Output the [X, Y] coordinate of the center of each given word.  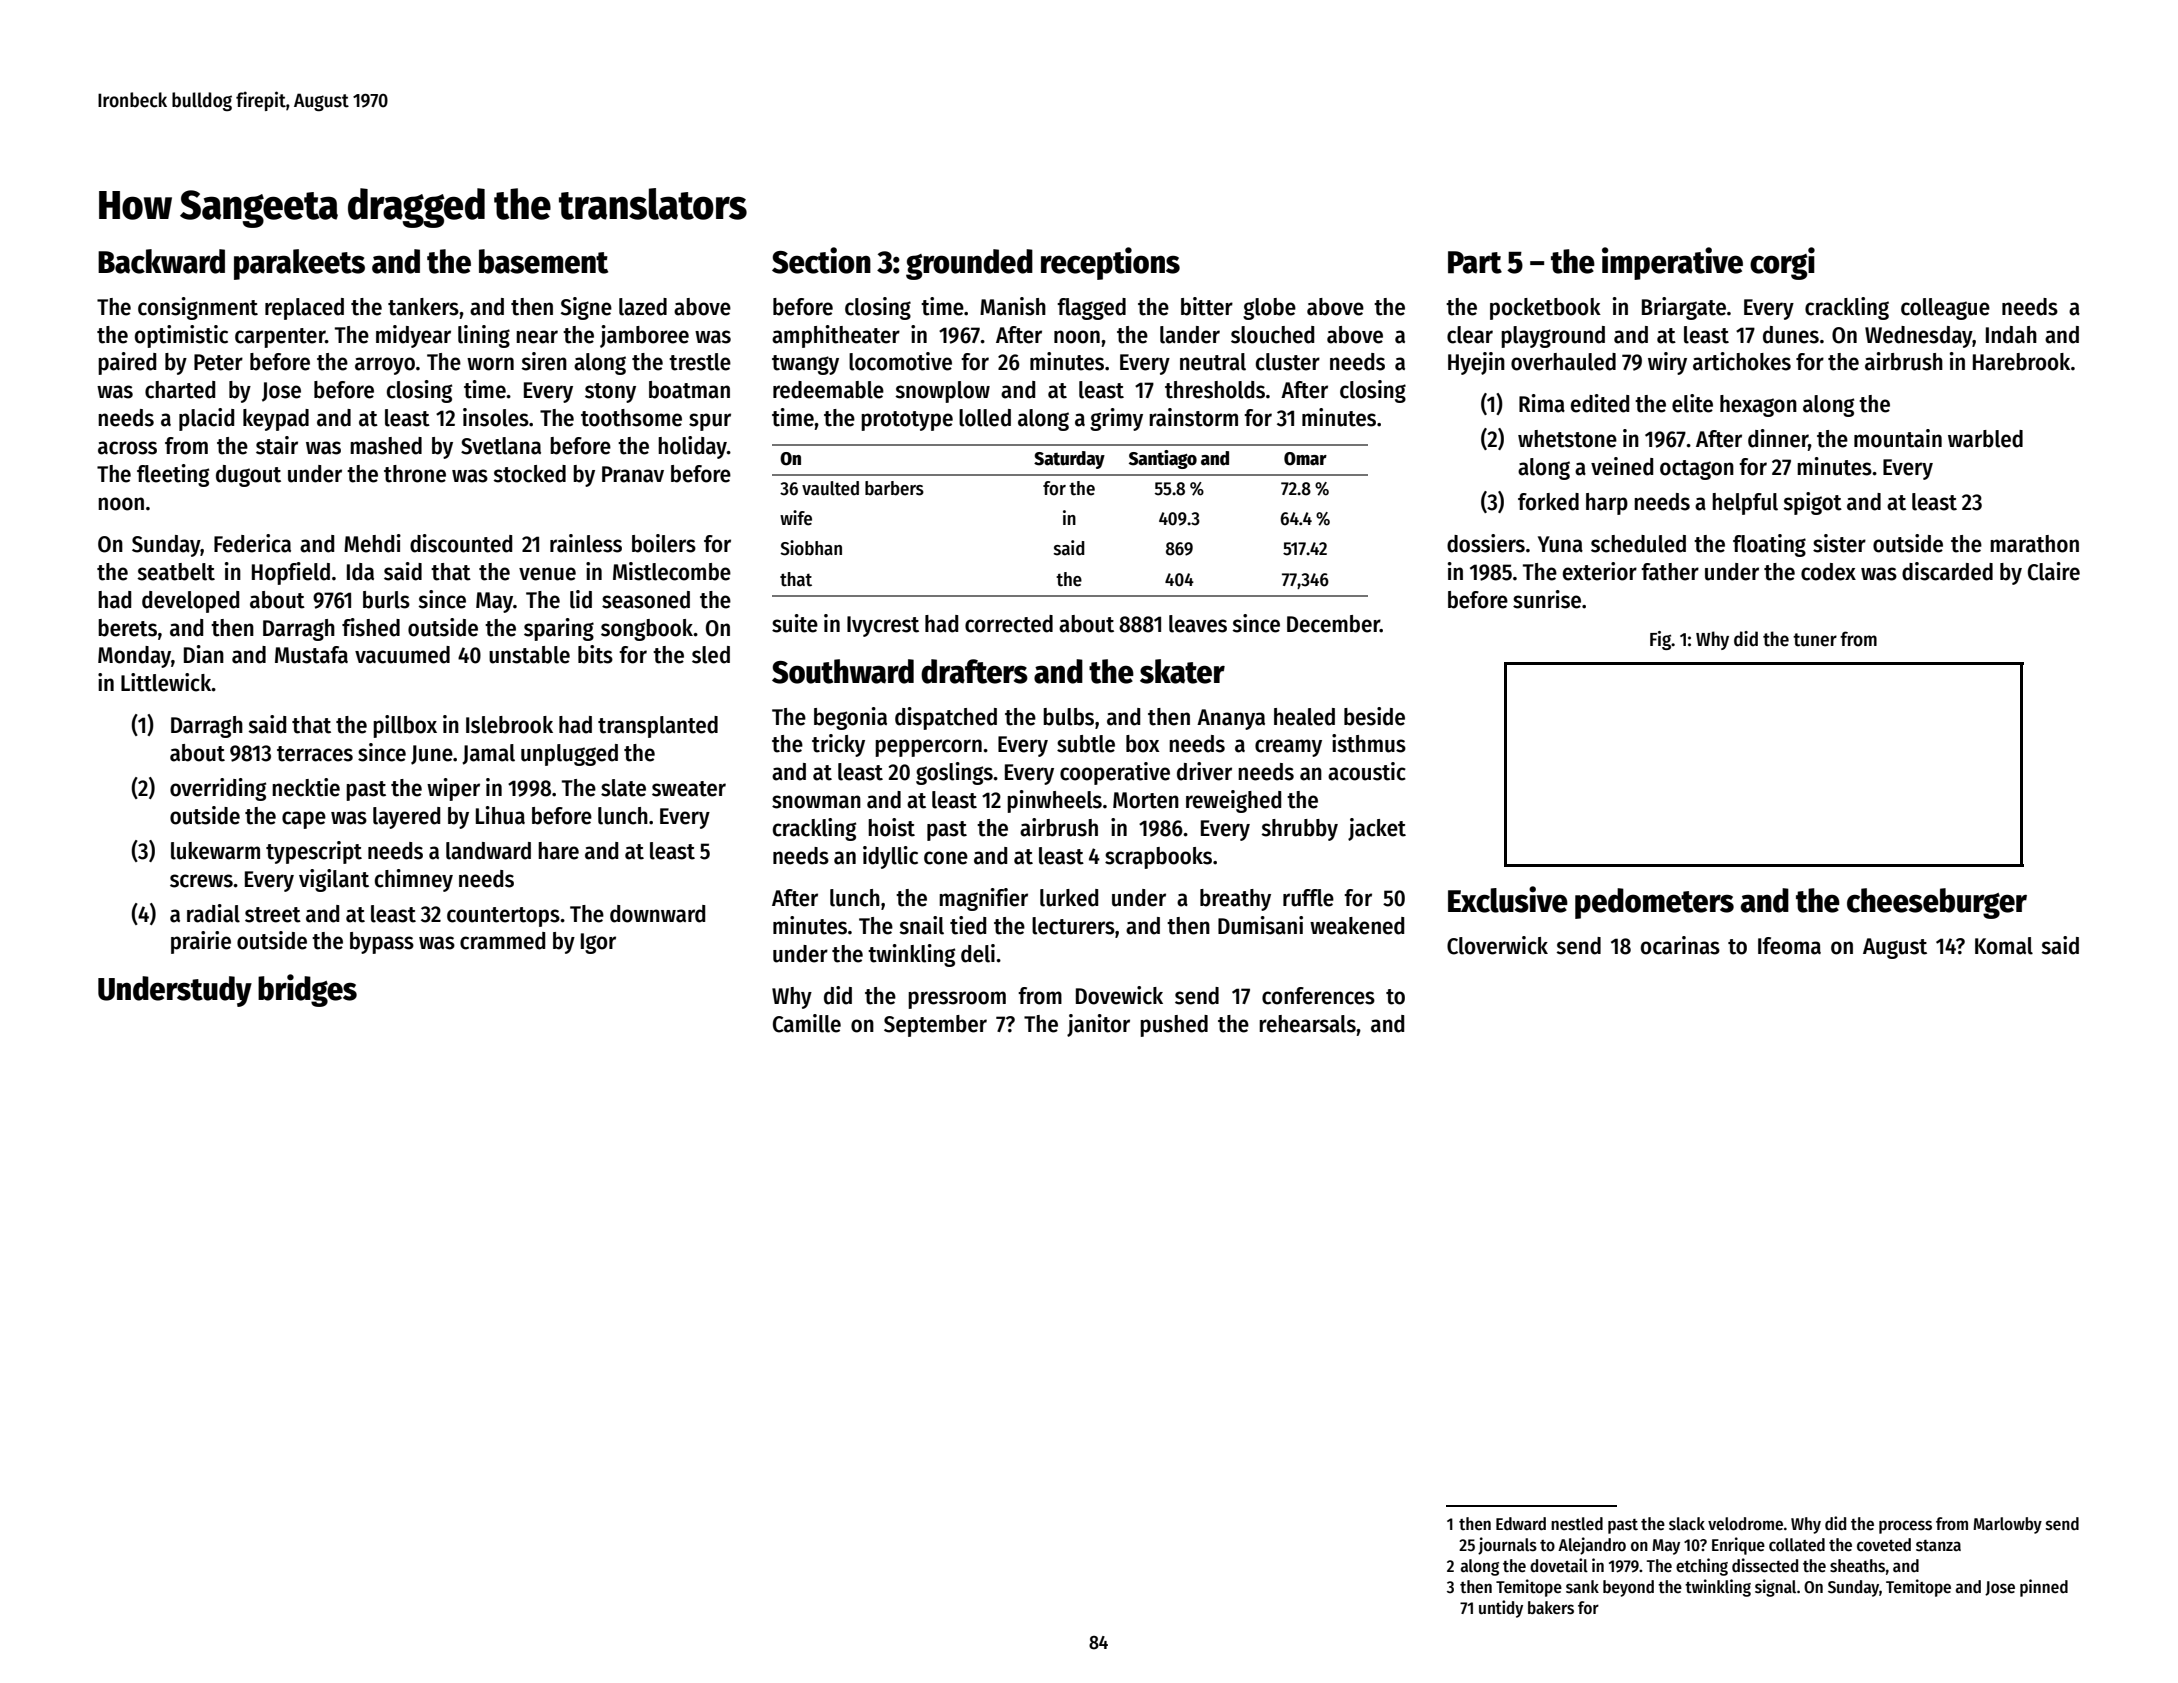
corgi [1782, 263]
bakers [1551, 1608]
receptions [1110, 263]
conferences [1318, 996]
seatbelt [176, 572]
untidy [1501, 1609]
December [1333, 624]
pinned [2044, 1588]
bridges [307, 990]
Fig [1661, 640]
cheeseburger [1937, 903]
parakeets [299, 264]
